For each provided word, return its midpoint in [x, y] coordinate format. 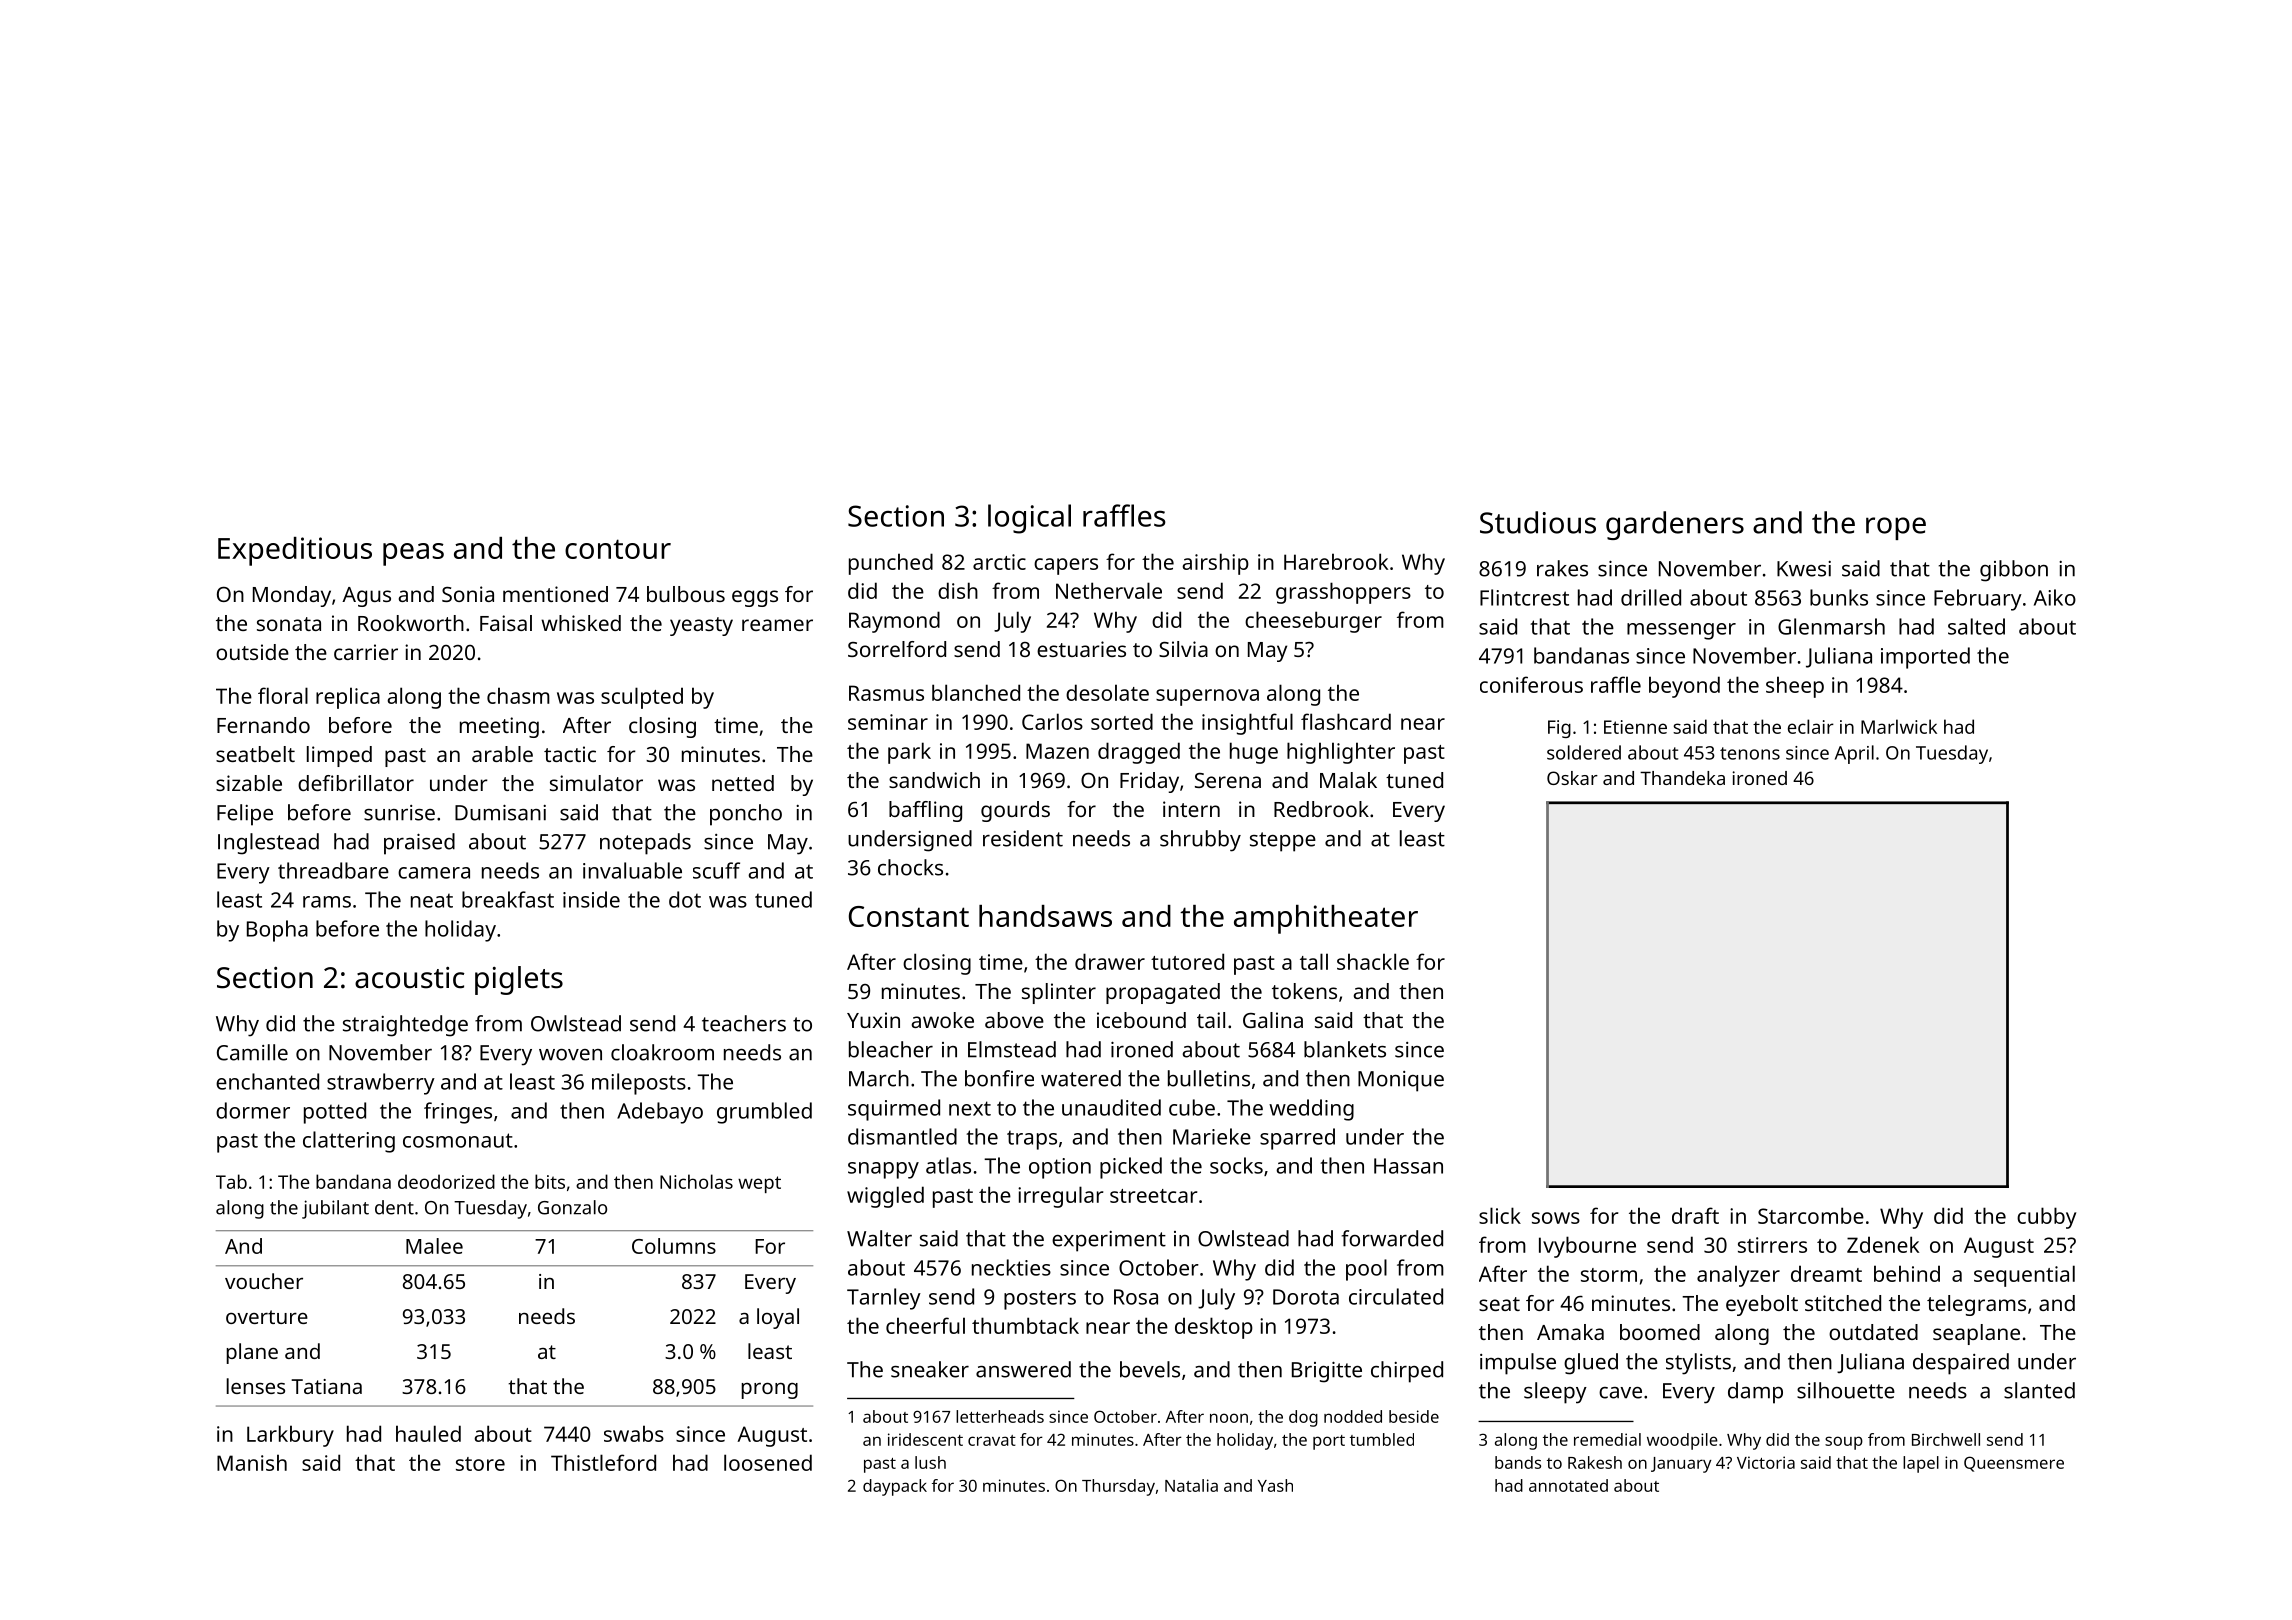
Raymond [894, 622]
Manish [252, 1462]
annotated [1568, 1485]
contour [618, 549]
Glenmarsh [1831, 626]
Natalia [1191, 1485]
